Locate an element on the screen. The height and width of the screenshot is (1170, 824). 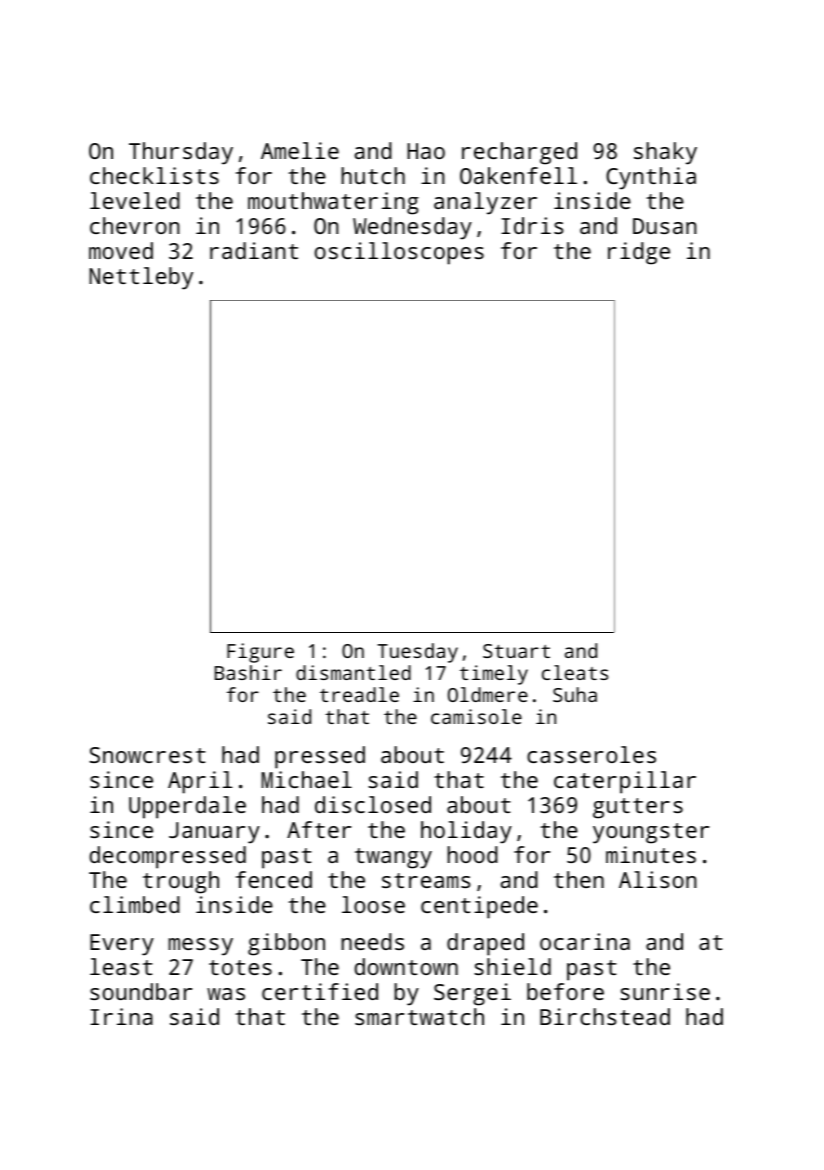
Thursday is located at coordinates (181, 153).
